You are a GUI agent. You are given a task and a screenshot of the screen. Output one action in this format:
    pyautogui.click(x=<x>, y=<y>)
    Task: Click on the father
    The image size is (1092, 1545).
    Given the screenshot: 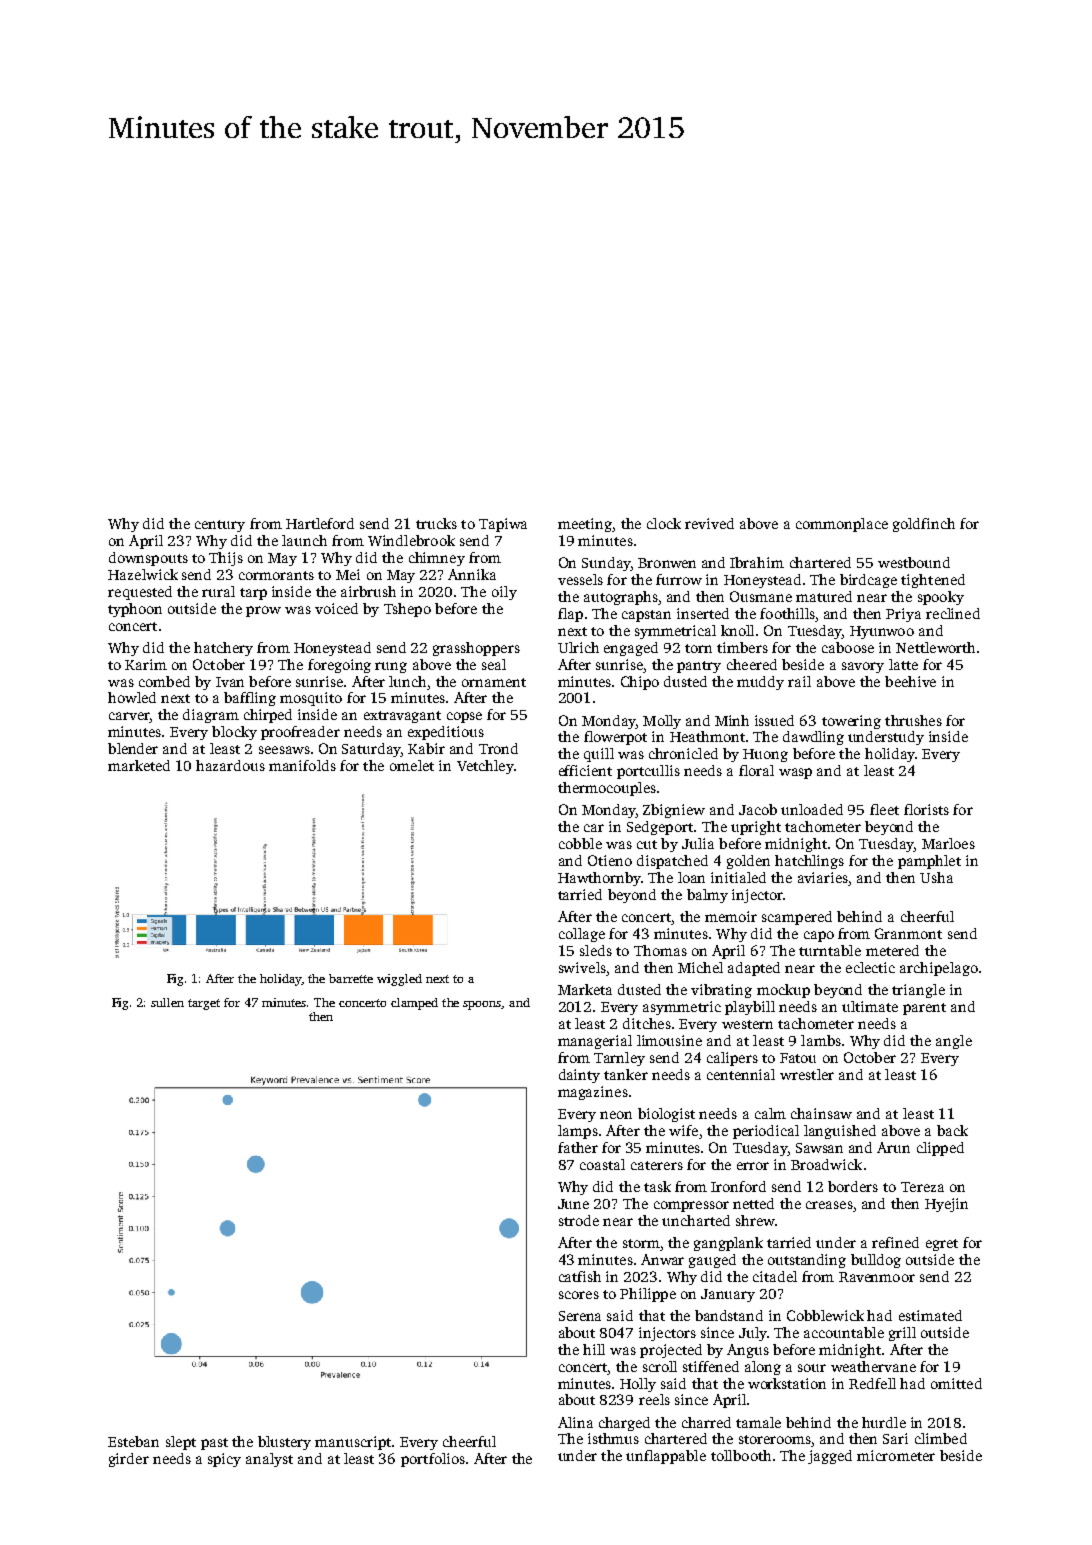 What is the action you would take?
    pyautogui.click(x=578, y=1147)
